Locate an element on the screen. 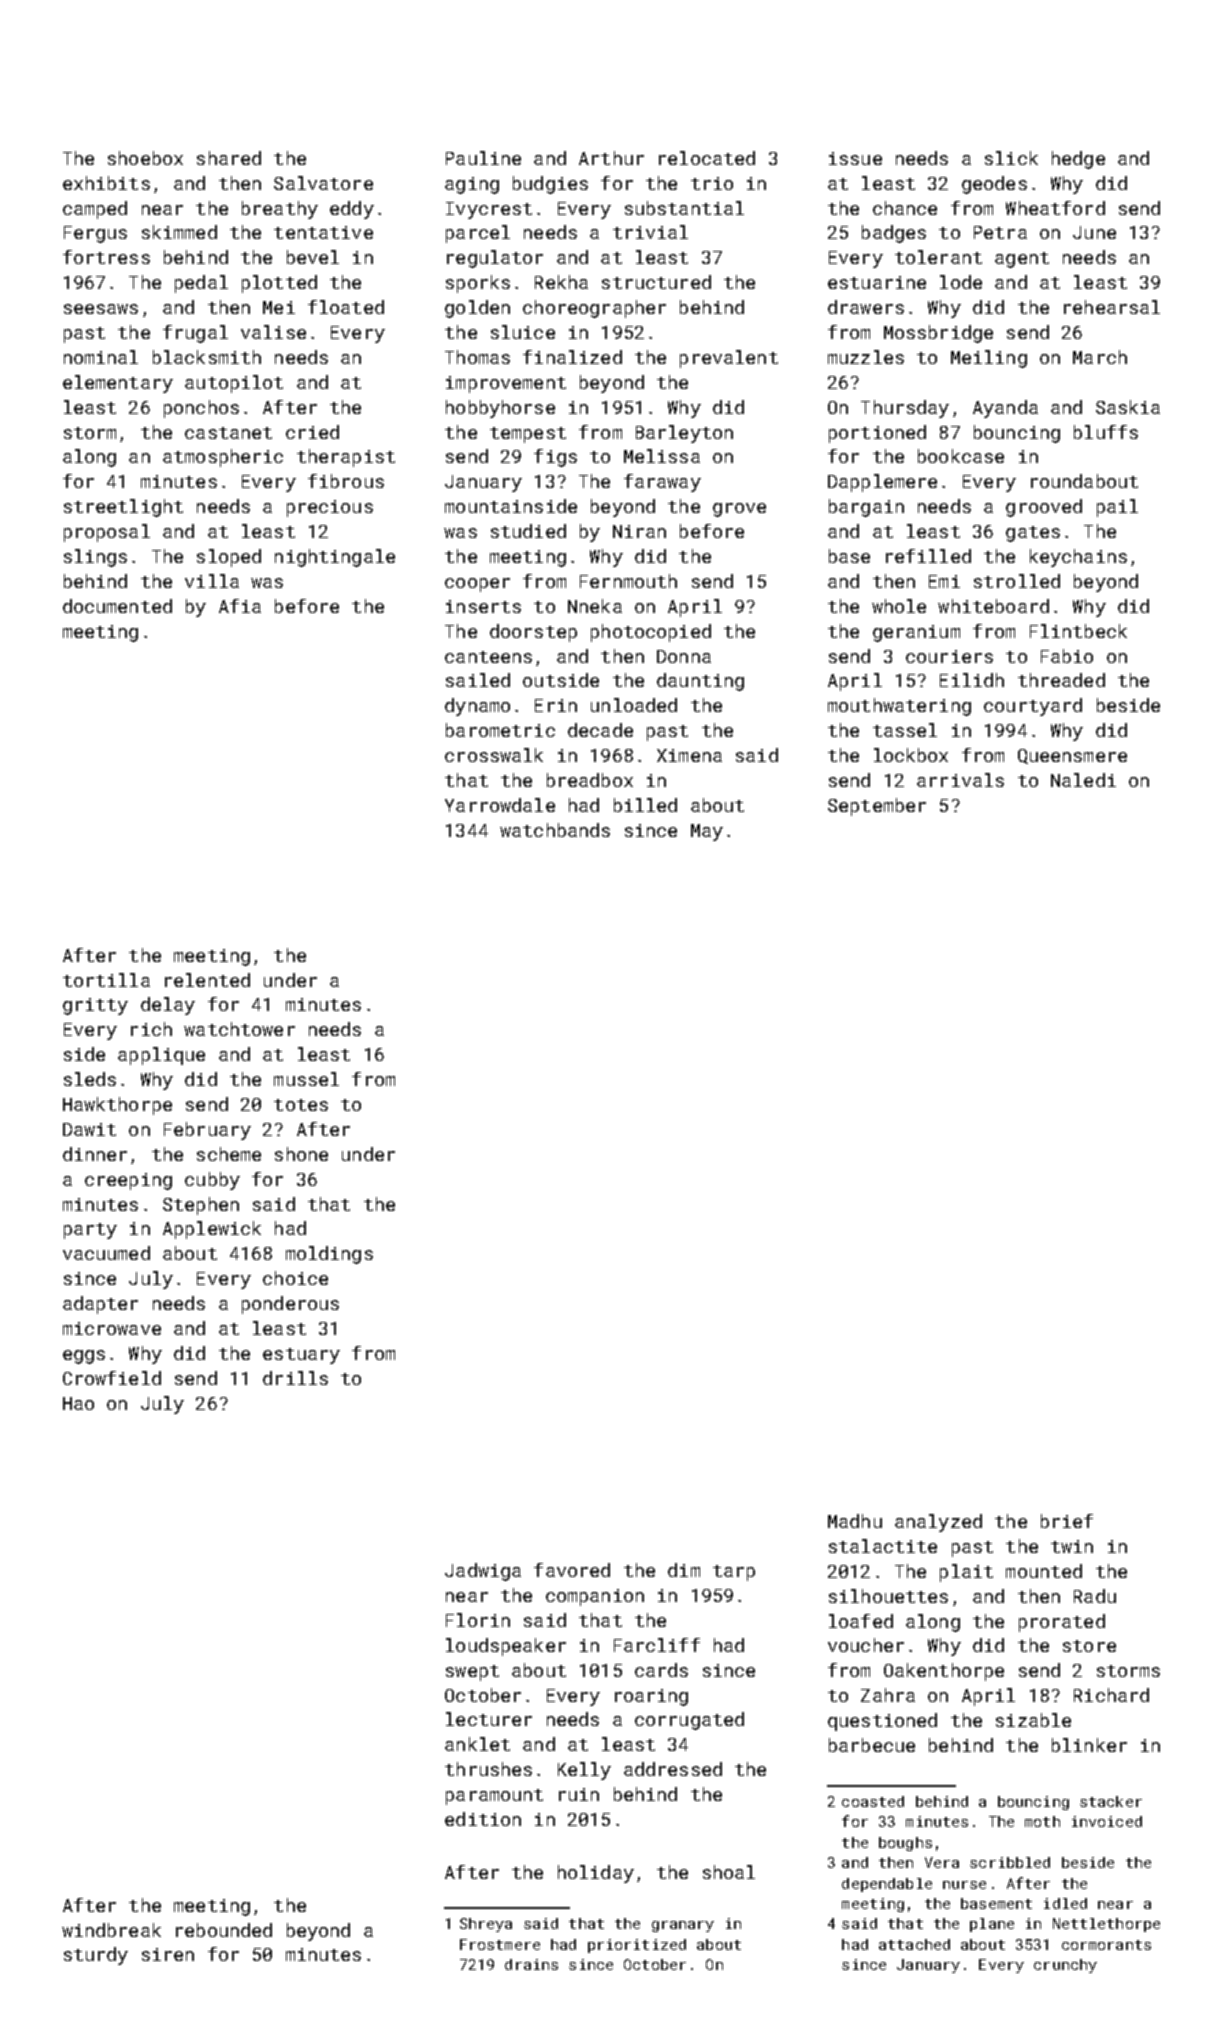  rebounded is located at coordinates (224, 1930).
